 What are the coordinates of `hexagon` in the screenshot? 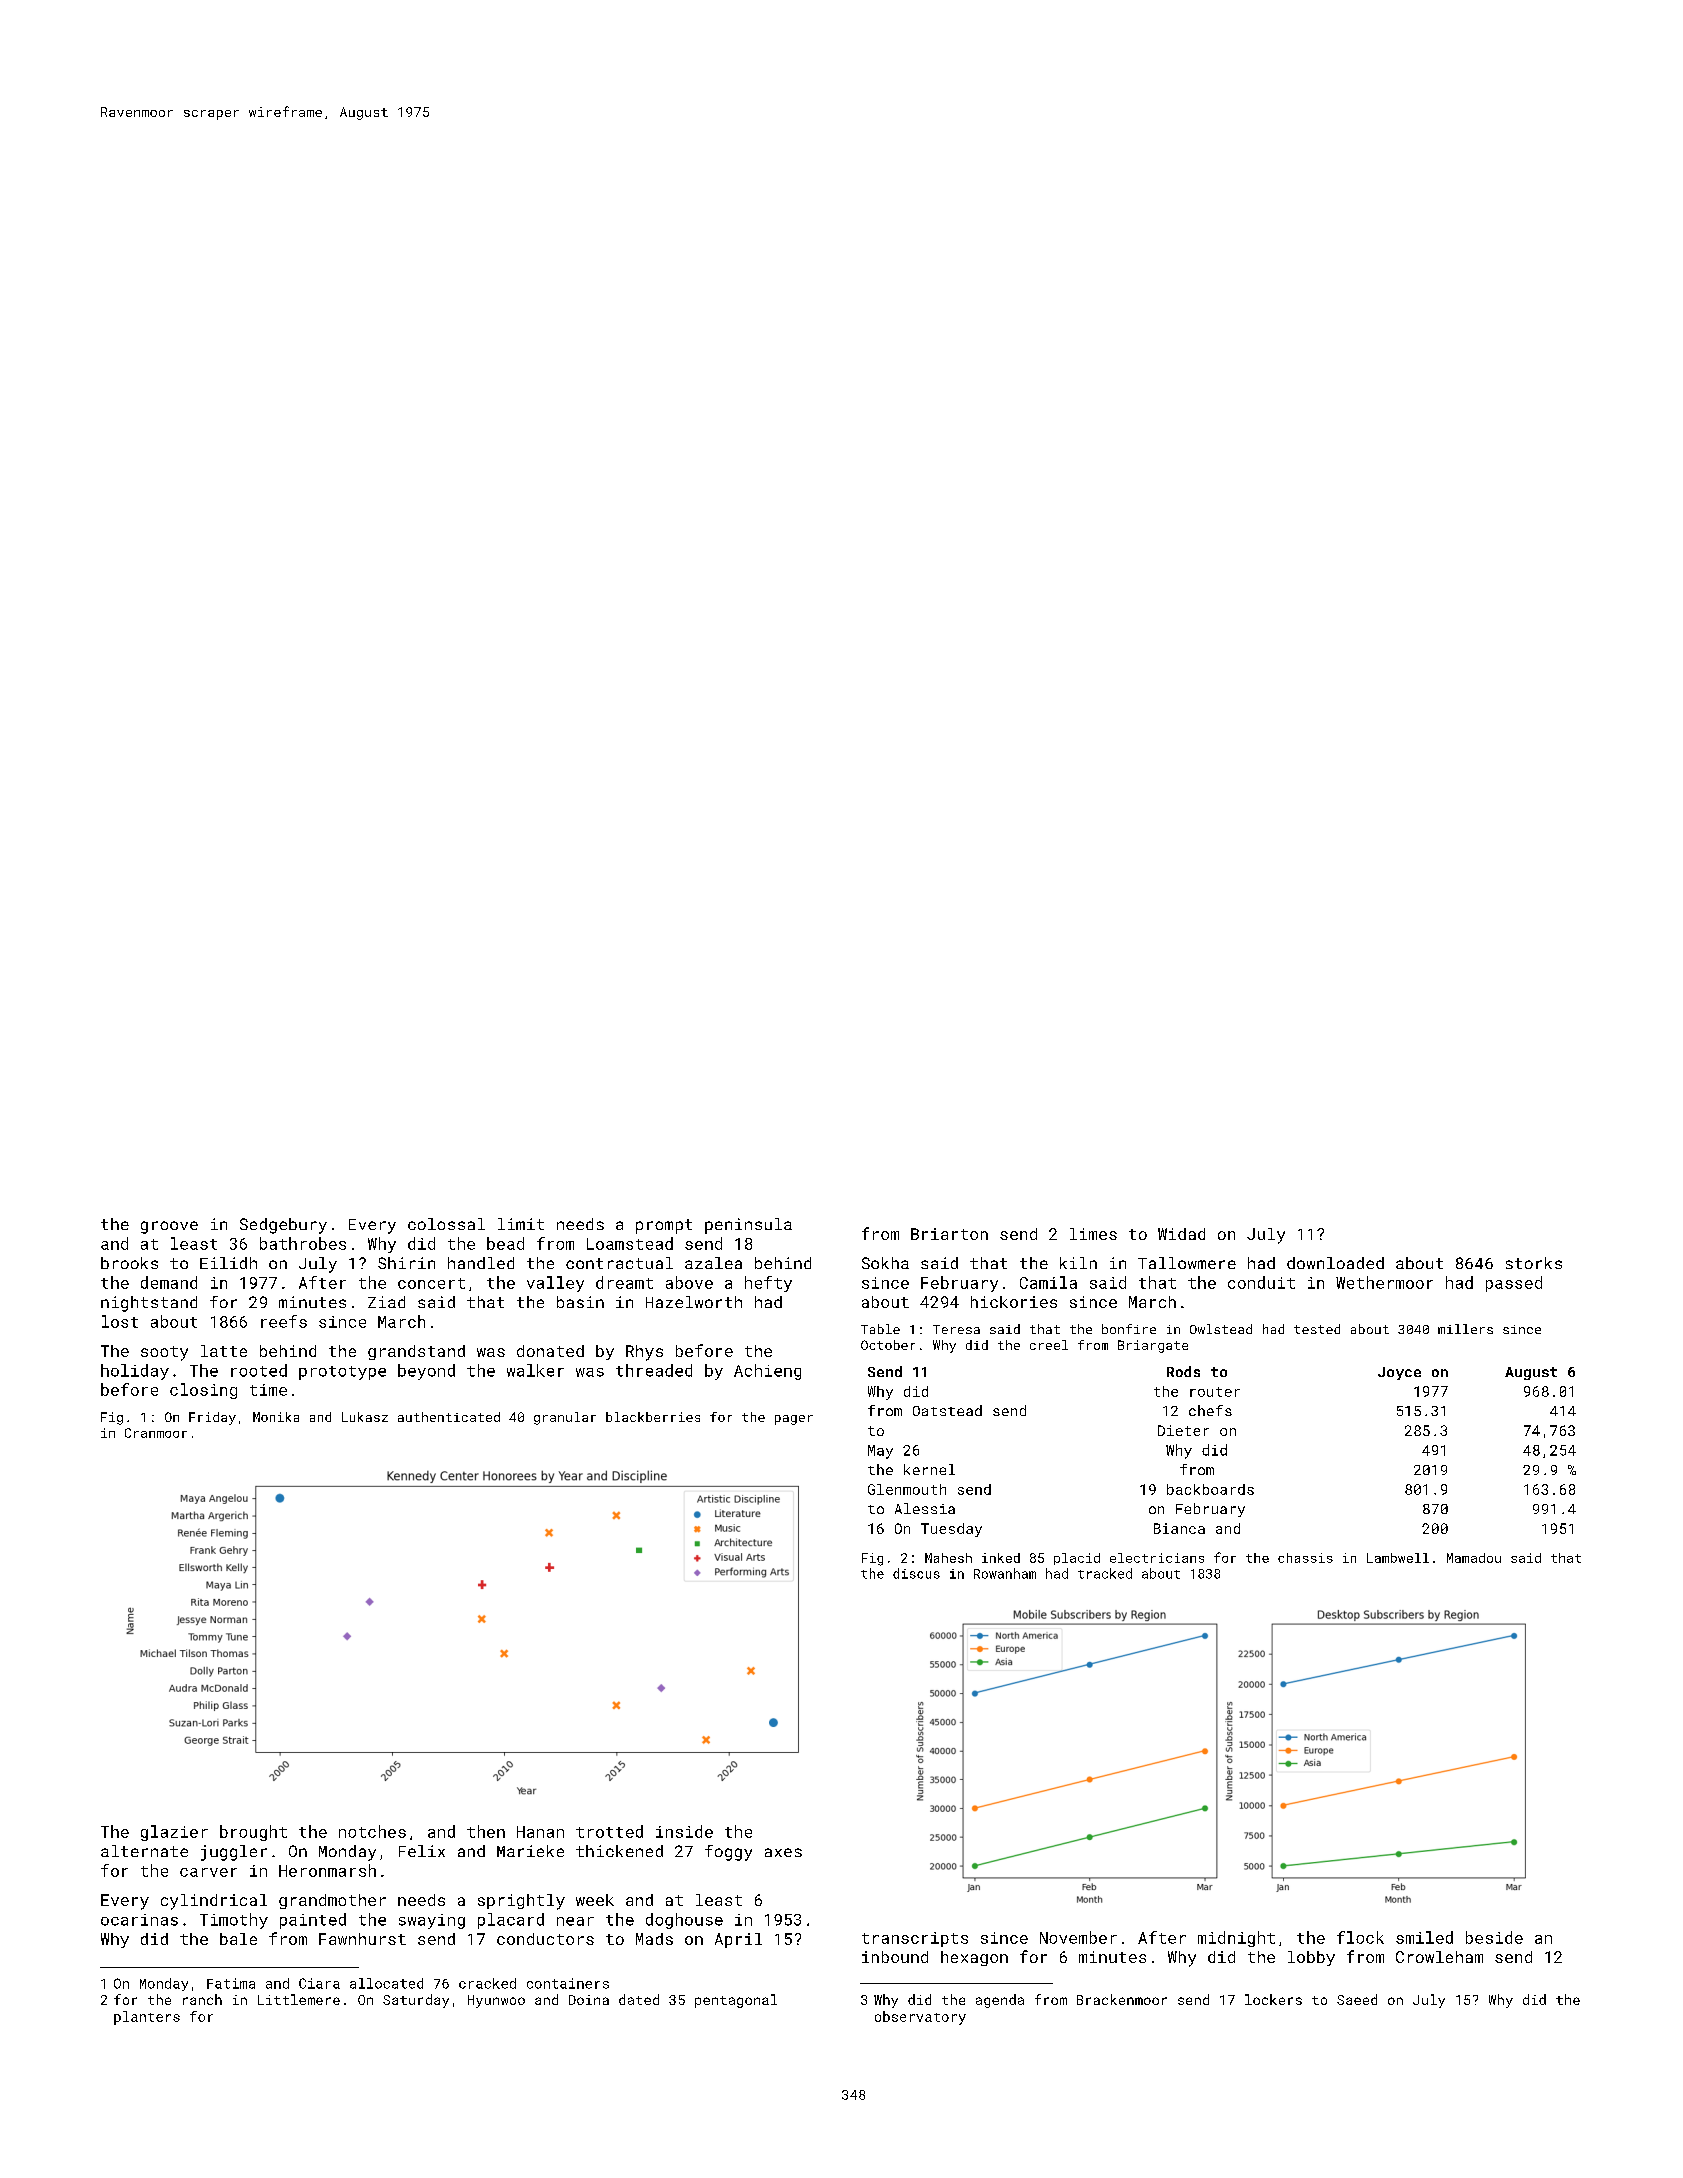 It's located at (974, 1958).
